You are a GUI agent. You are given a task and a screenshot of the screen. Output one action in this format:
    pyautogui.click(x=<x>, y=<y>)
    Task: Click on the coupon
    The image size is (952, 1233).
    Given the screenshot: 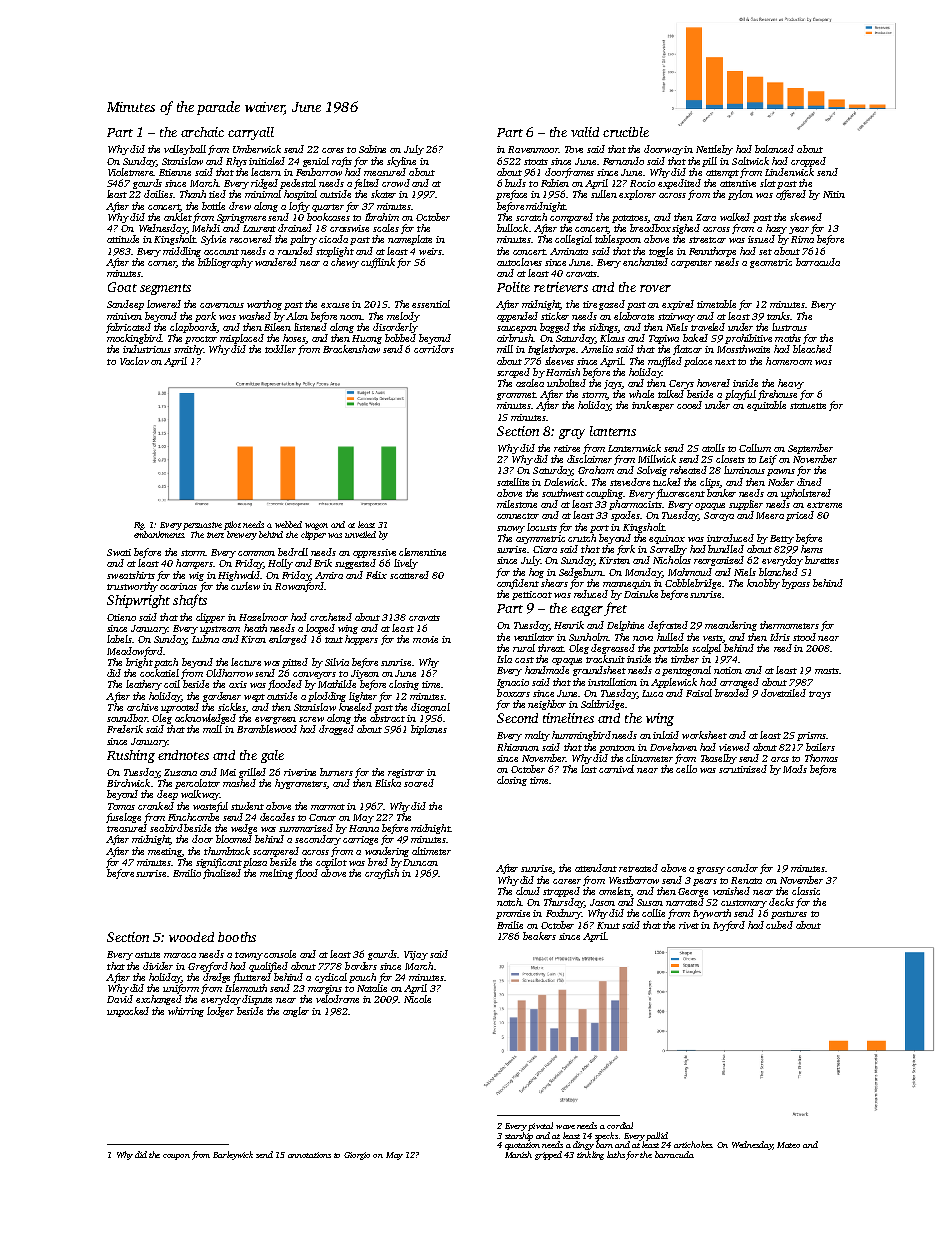 What is the action you would take?
    pyautogui.click(x=176, y=1157)
